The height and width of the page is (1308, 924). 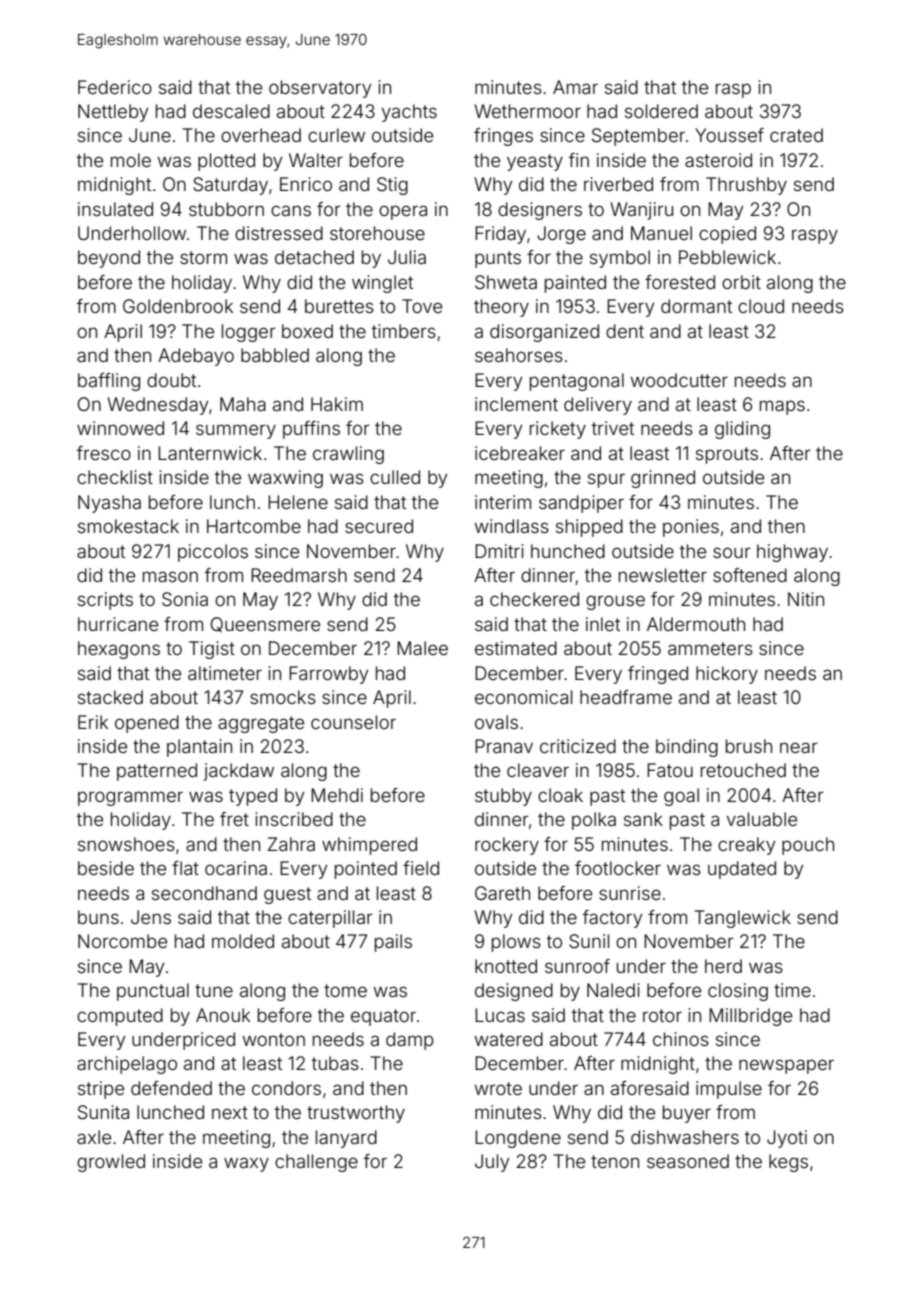 What do you see at coordinates (527, 111) in the page?
I see `Wethermoor` at bounding box center [527, 111].
